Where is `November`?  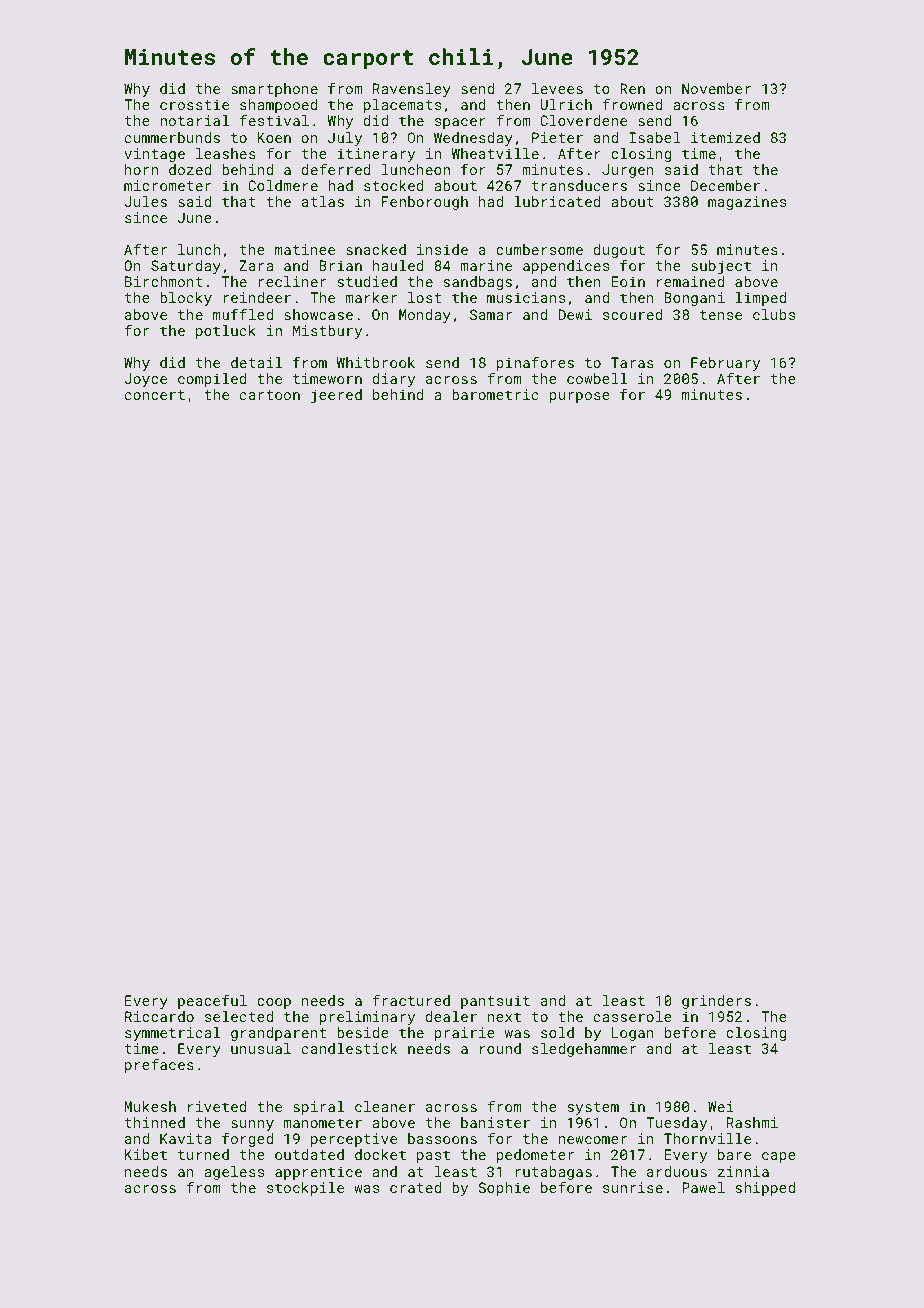
November is located at coordinates (716, 88).
